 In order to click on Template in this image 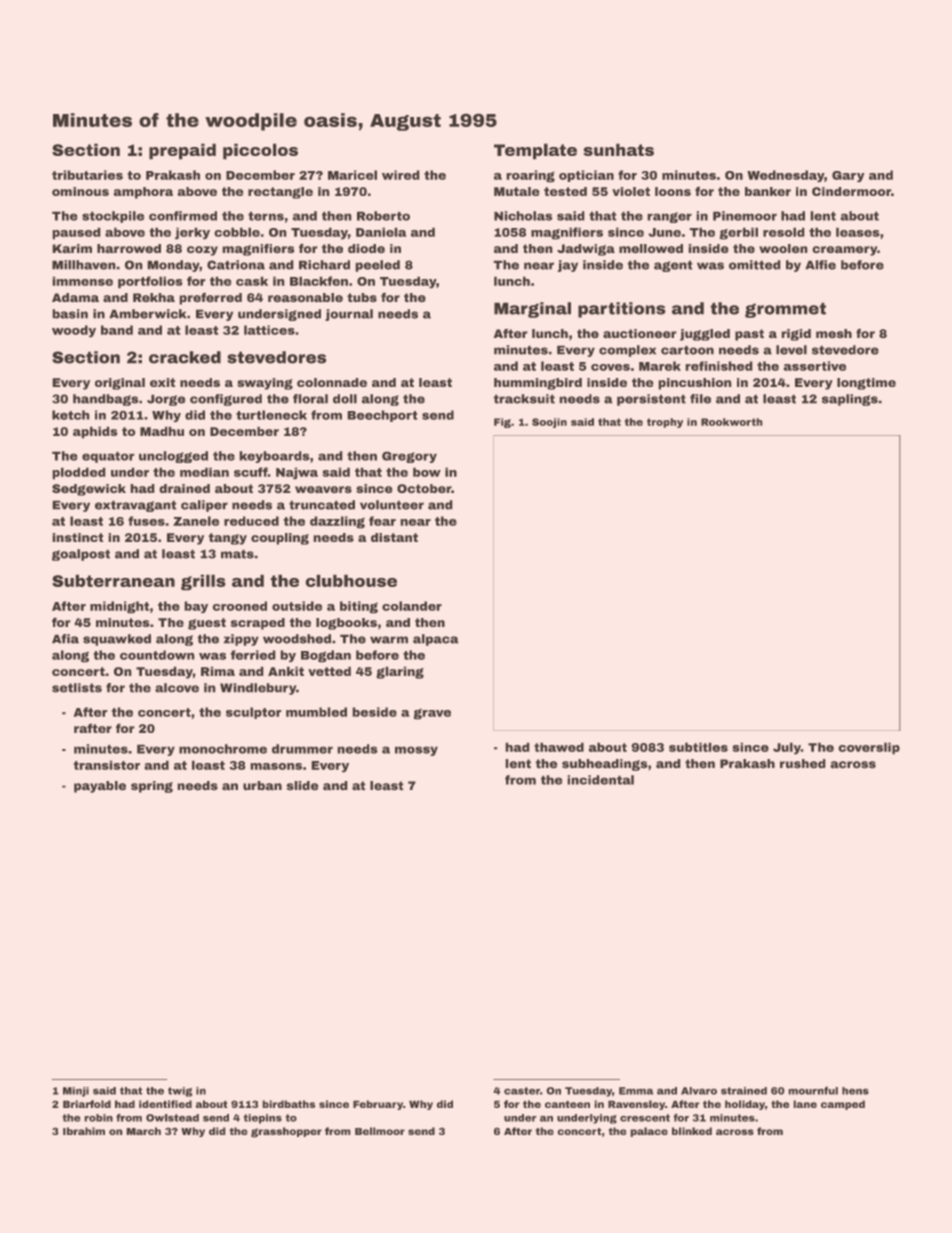, I will do `click(535, 151)`.
